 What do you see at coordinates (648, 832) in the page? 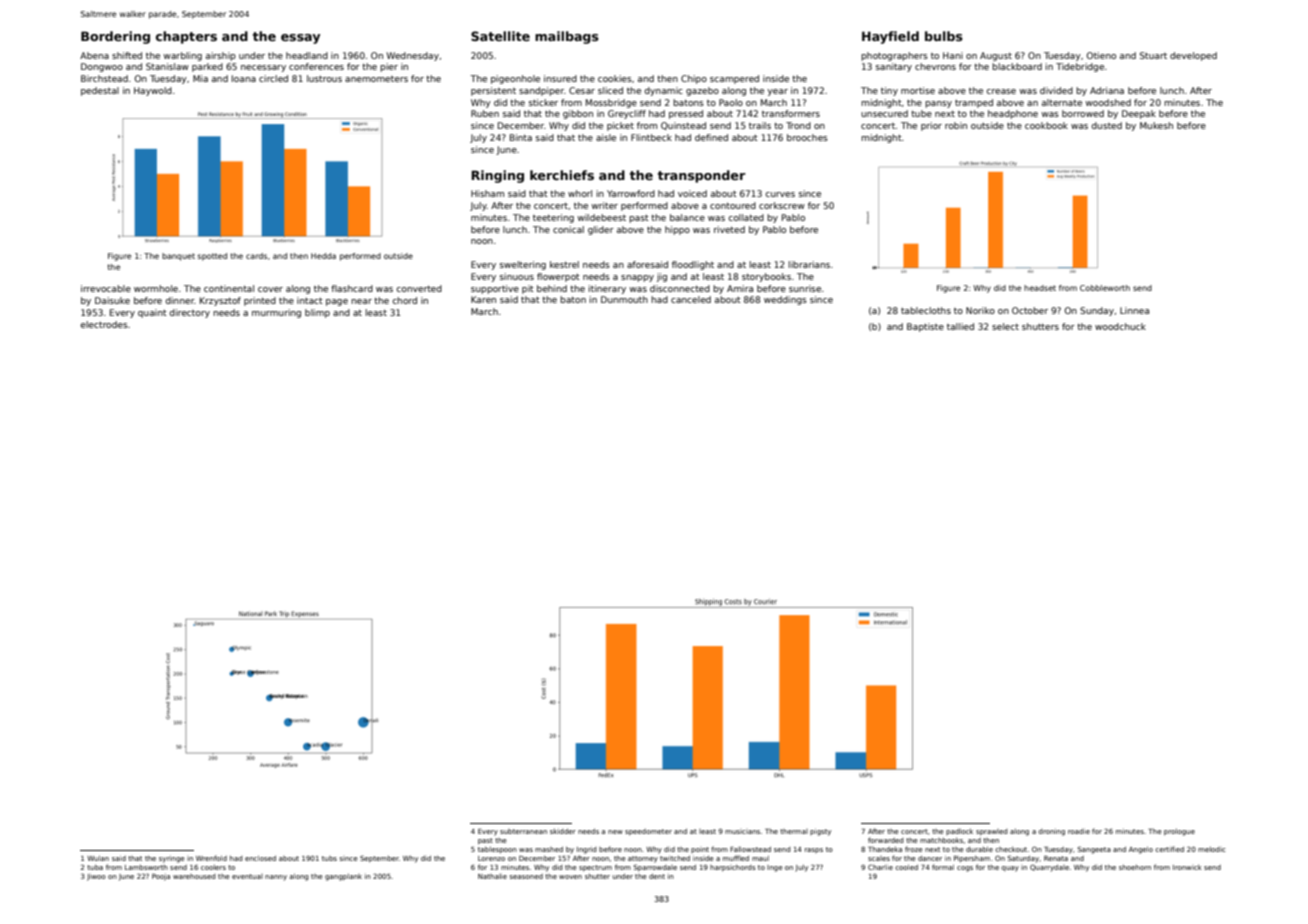
I see `speedometer` at bounding box center [648, 832].
